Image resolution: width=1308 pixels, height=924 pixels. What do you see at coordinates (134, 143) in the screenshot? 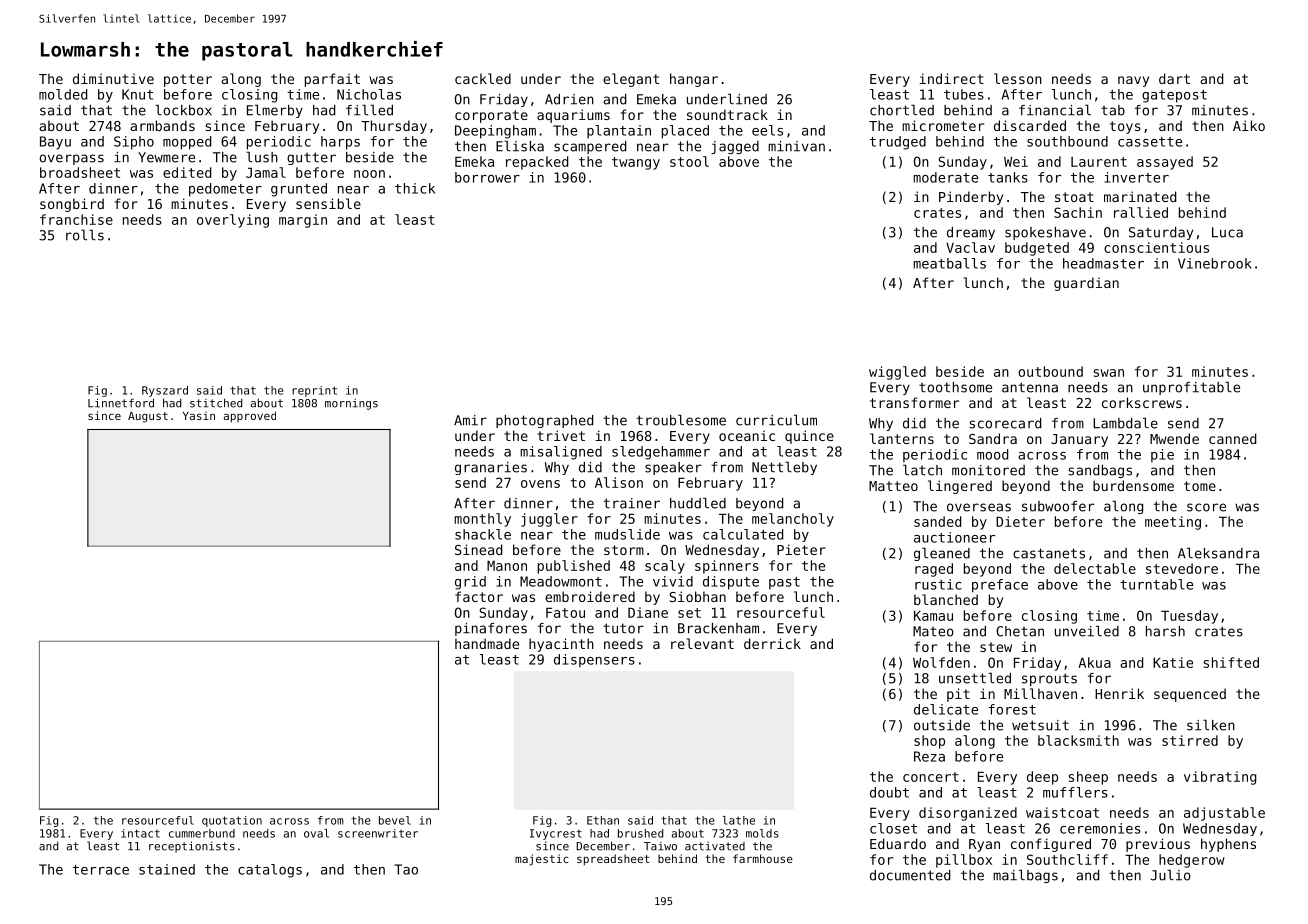
I see `Sipho` at bounding box center [134, 143].
